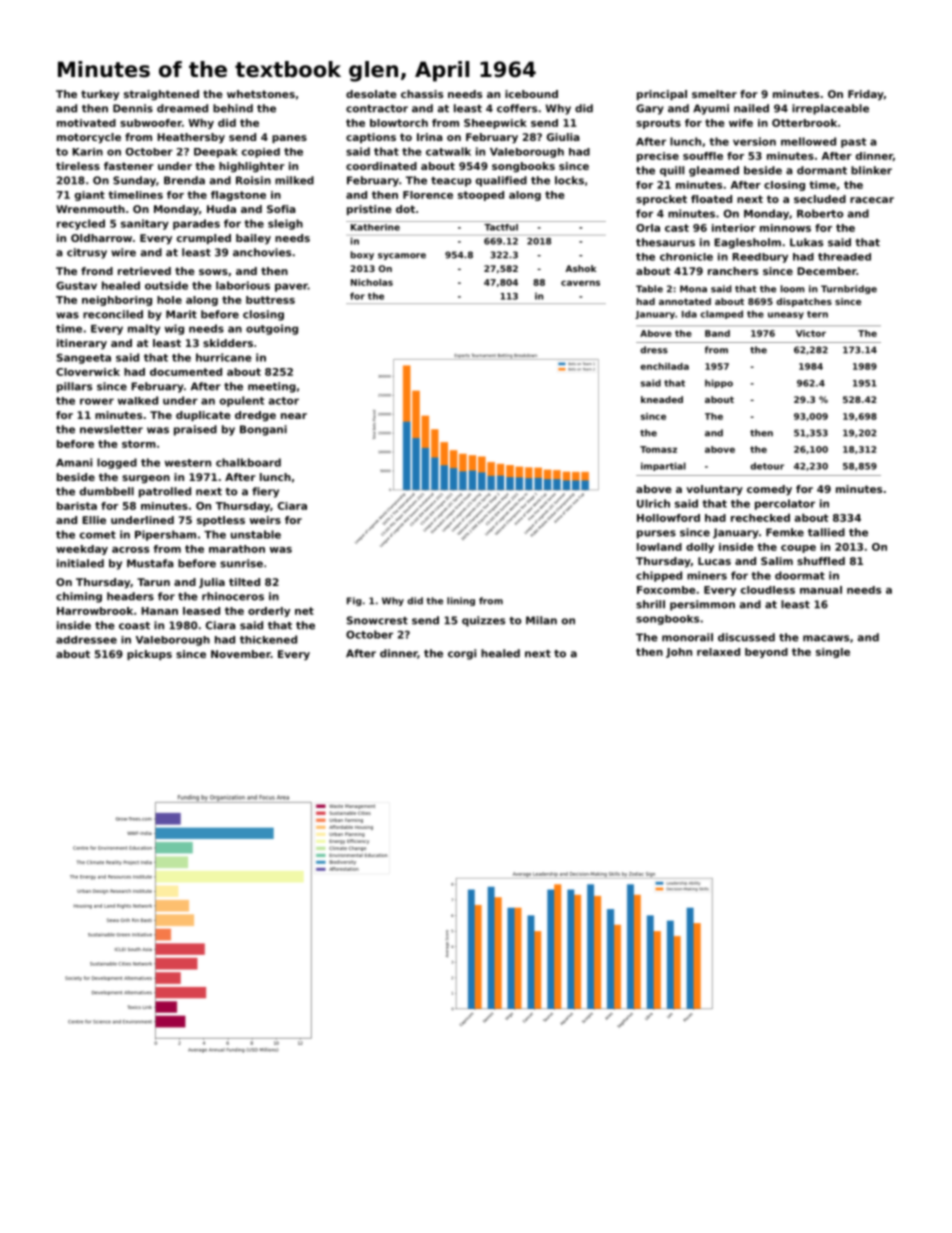  What do you see at coordinates (833, 653) in the document?
I see `single` at bounding box center [833, 653].
